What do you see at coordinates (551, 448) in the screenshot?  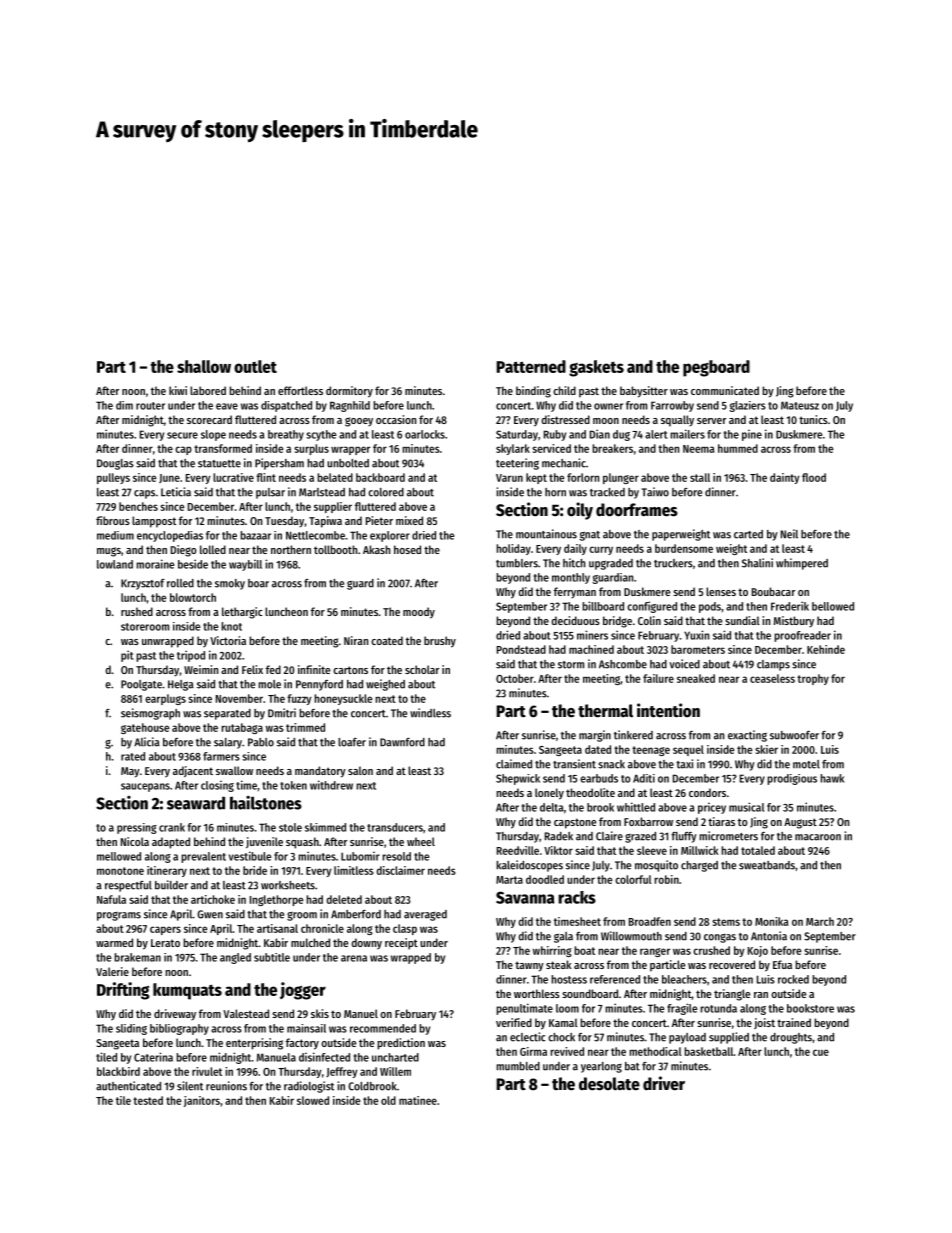 I see `serviced` at bounding box center [551, 448].
